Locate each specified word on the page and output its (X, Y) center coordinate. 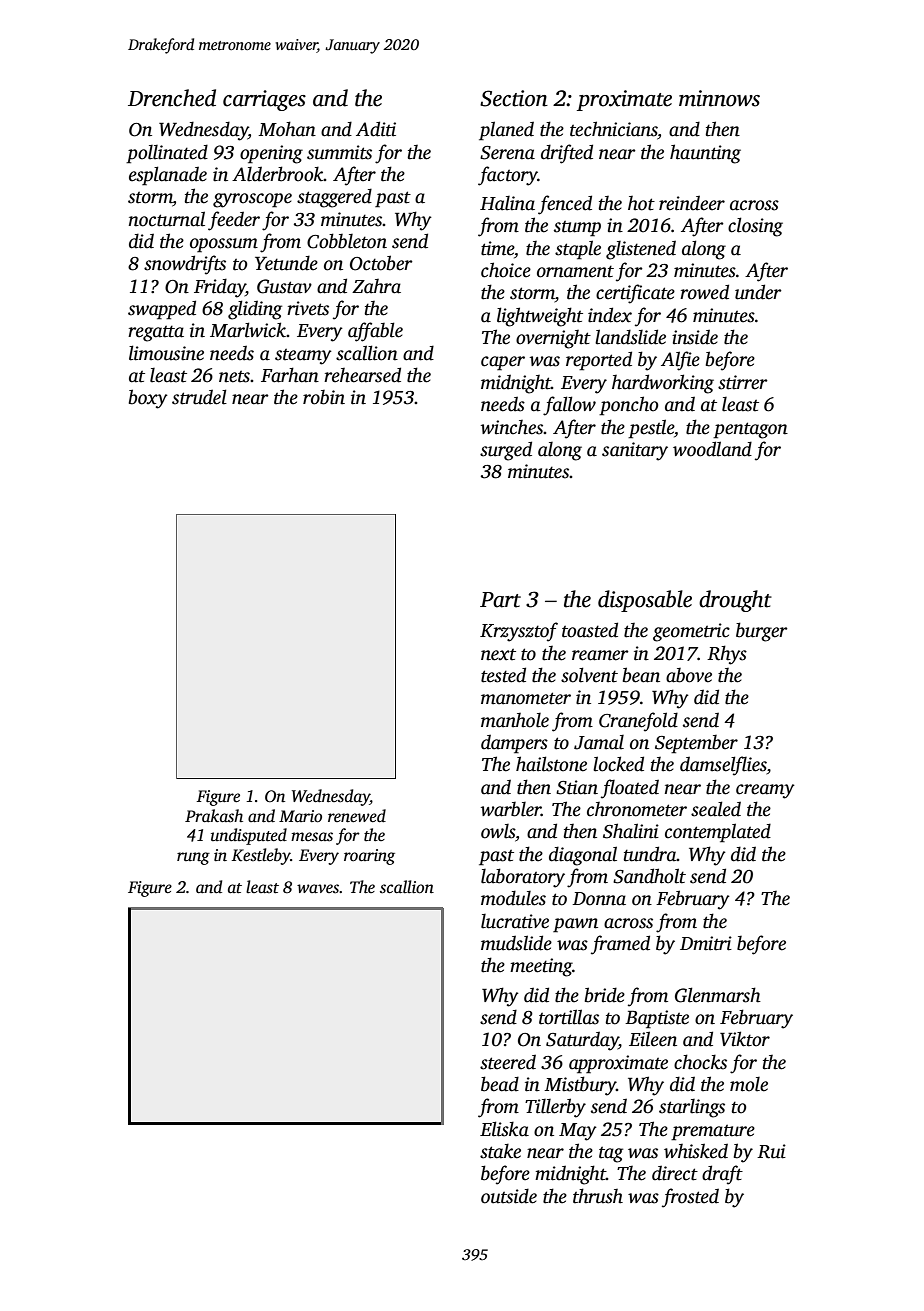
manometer (526, 698)
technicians (614, 130)
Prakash (214, 816)
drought (735, 601)
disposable (645, 601)
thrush (598, 1196)
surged (506, 451)
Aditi (376, 129)
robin (324, 397)
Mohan (287, 129)
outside (509, 1196)
